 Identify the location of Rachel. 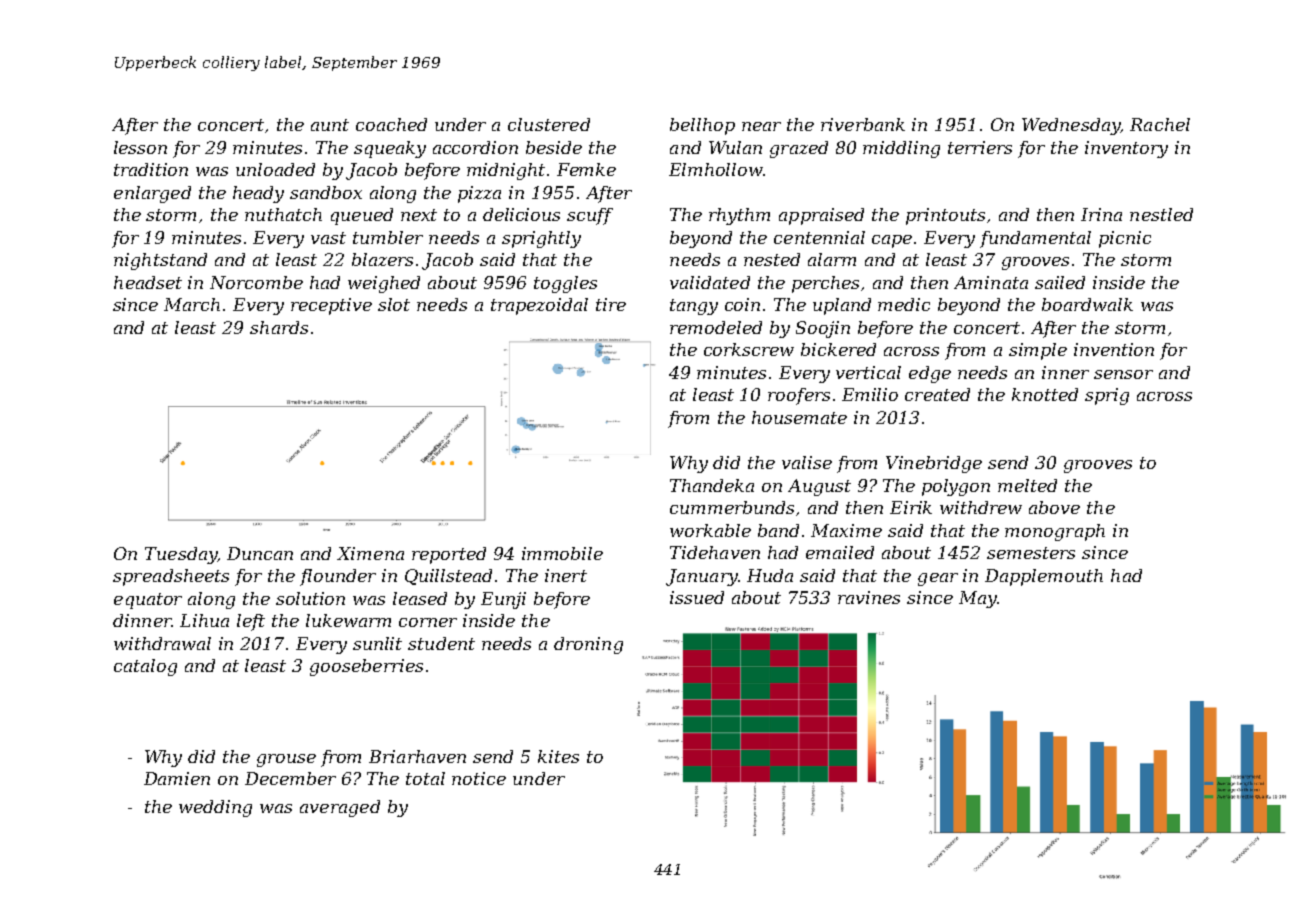
(1160, 124).
